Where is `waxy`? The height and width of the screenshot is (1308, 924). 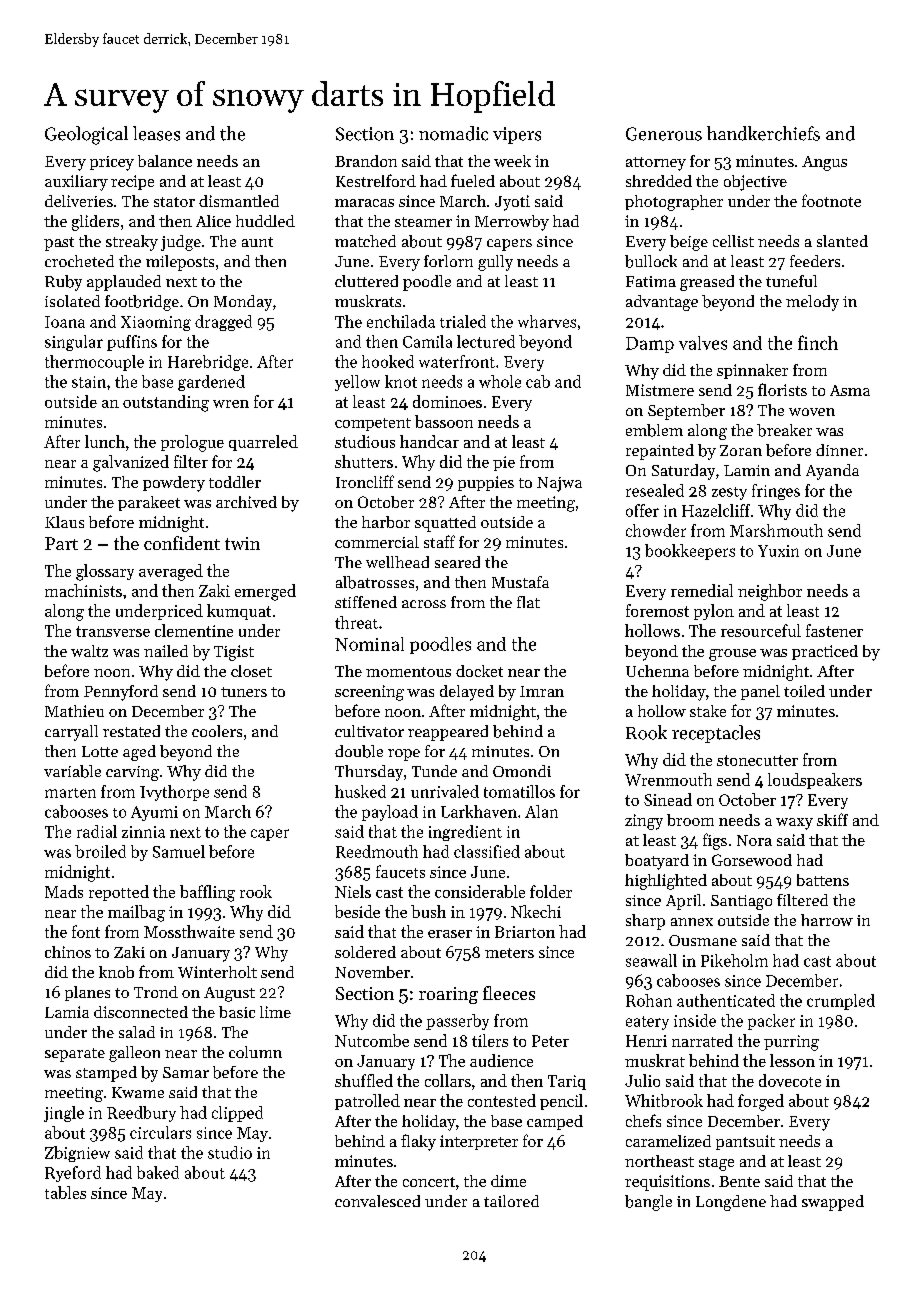
waxy is located at coordinates (794, 824).
